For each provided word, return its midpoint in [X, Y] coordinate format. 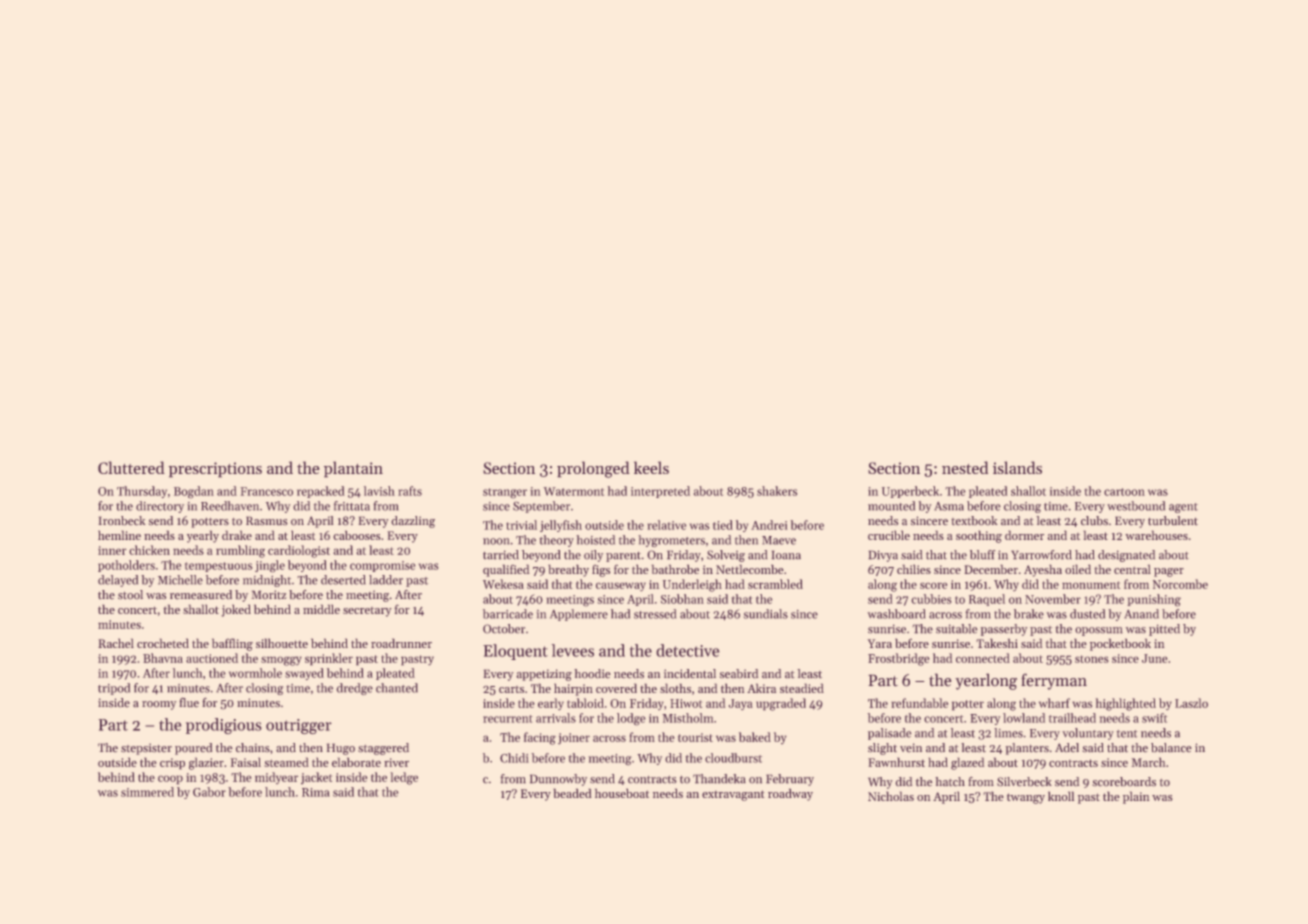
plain [1136, 797]
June [1154, 658]
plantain [353, 469]
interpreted [660, 492]
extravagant [733, 795]
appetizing [544, 675]
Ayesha [1043, 570]
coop [170, 780]
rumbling [240, 551]
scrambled [775, 584]
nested [965, 467]
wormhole [255, 673]
